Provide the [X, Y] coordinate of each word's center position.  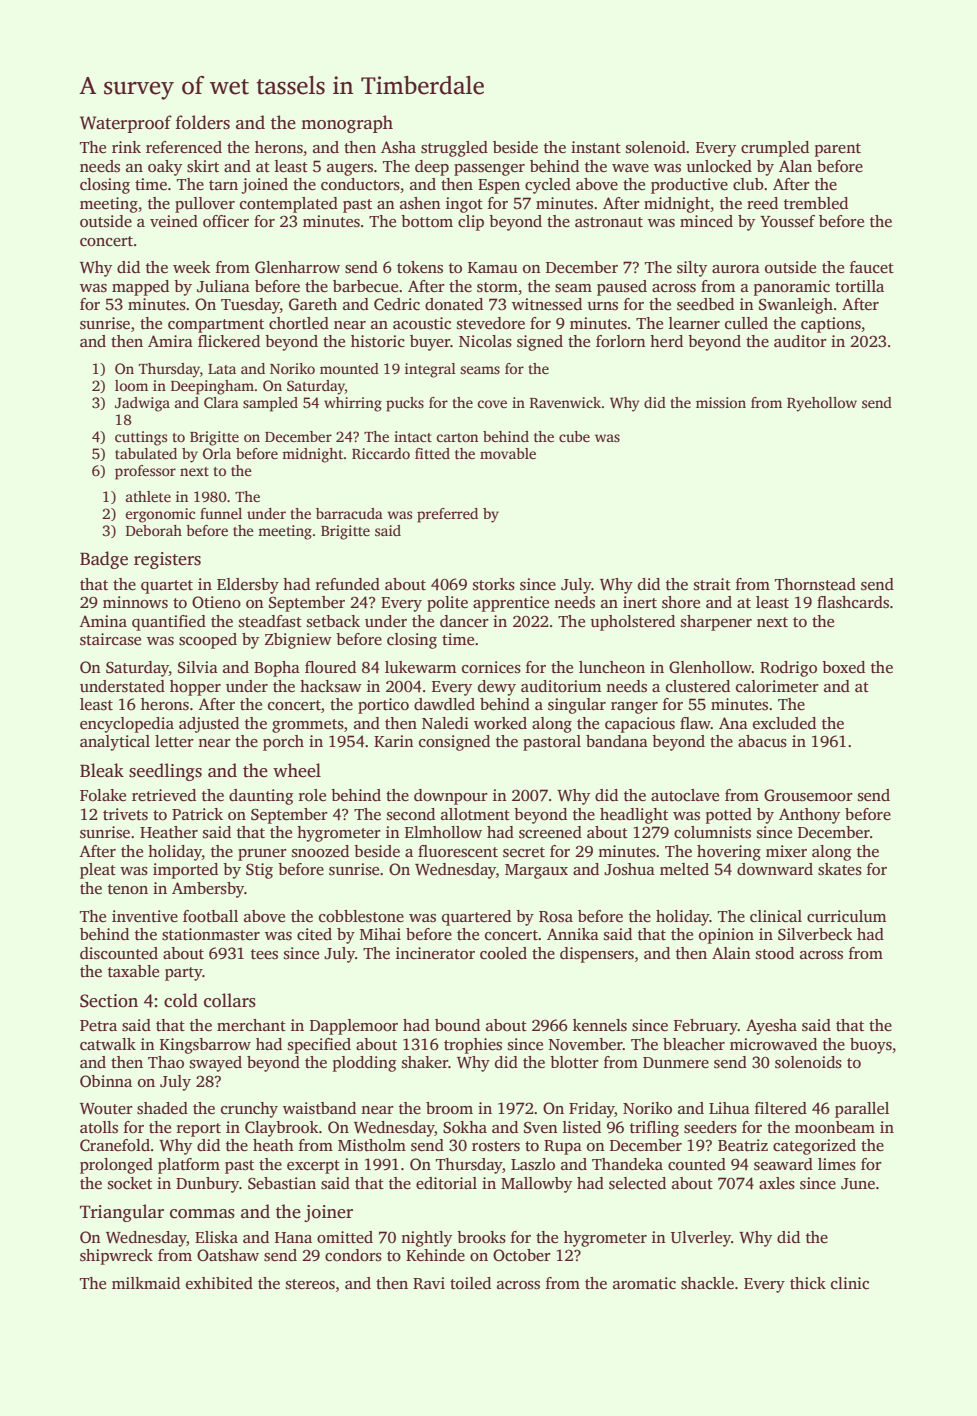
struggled [454, 149]
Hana [293, 1237]
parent [838, 150]
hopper [195, 688]
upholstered [633, 623]
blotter [574, 1062]
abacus [762, 741]
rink [126, 147]
